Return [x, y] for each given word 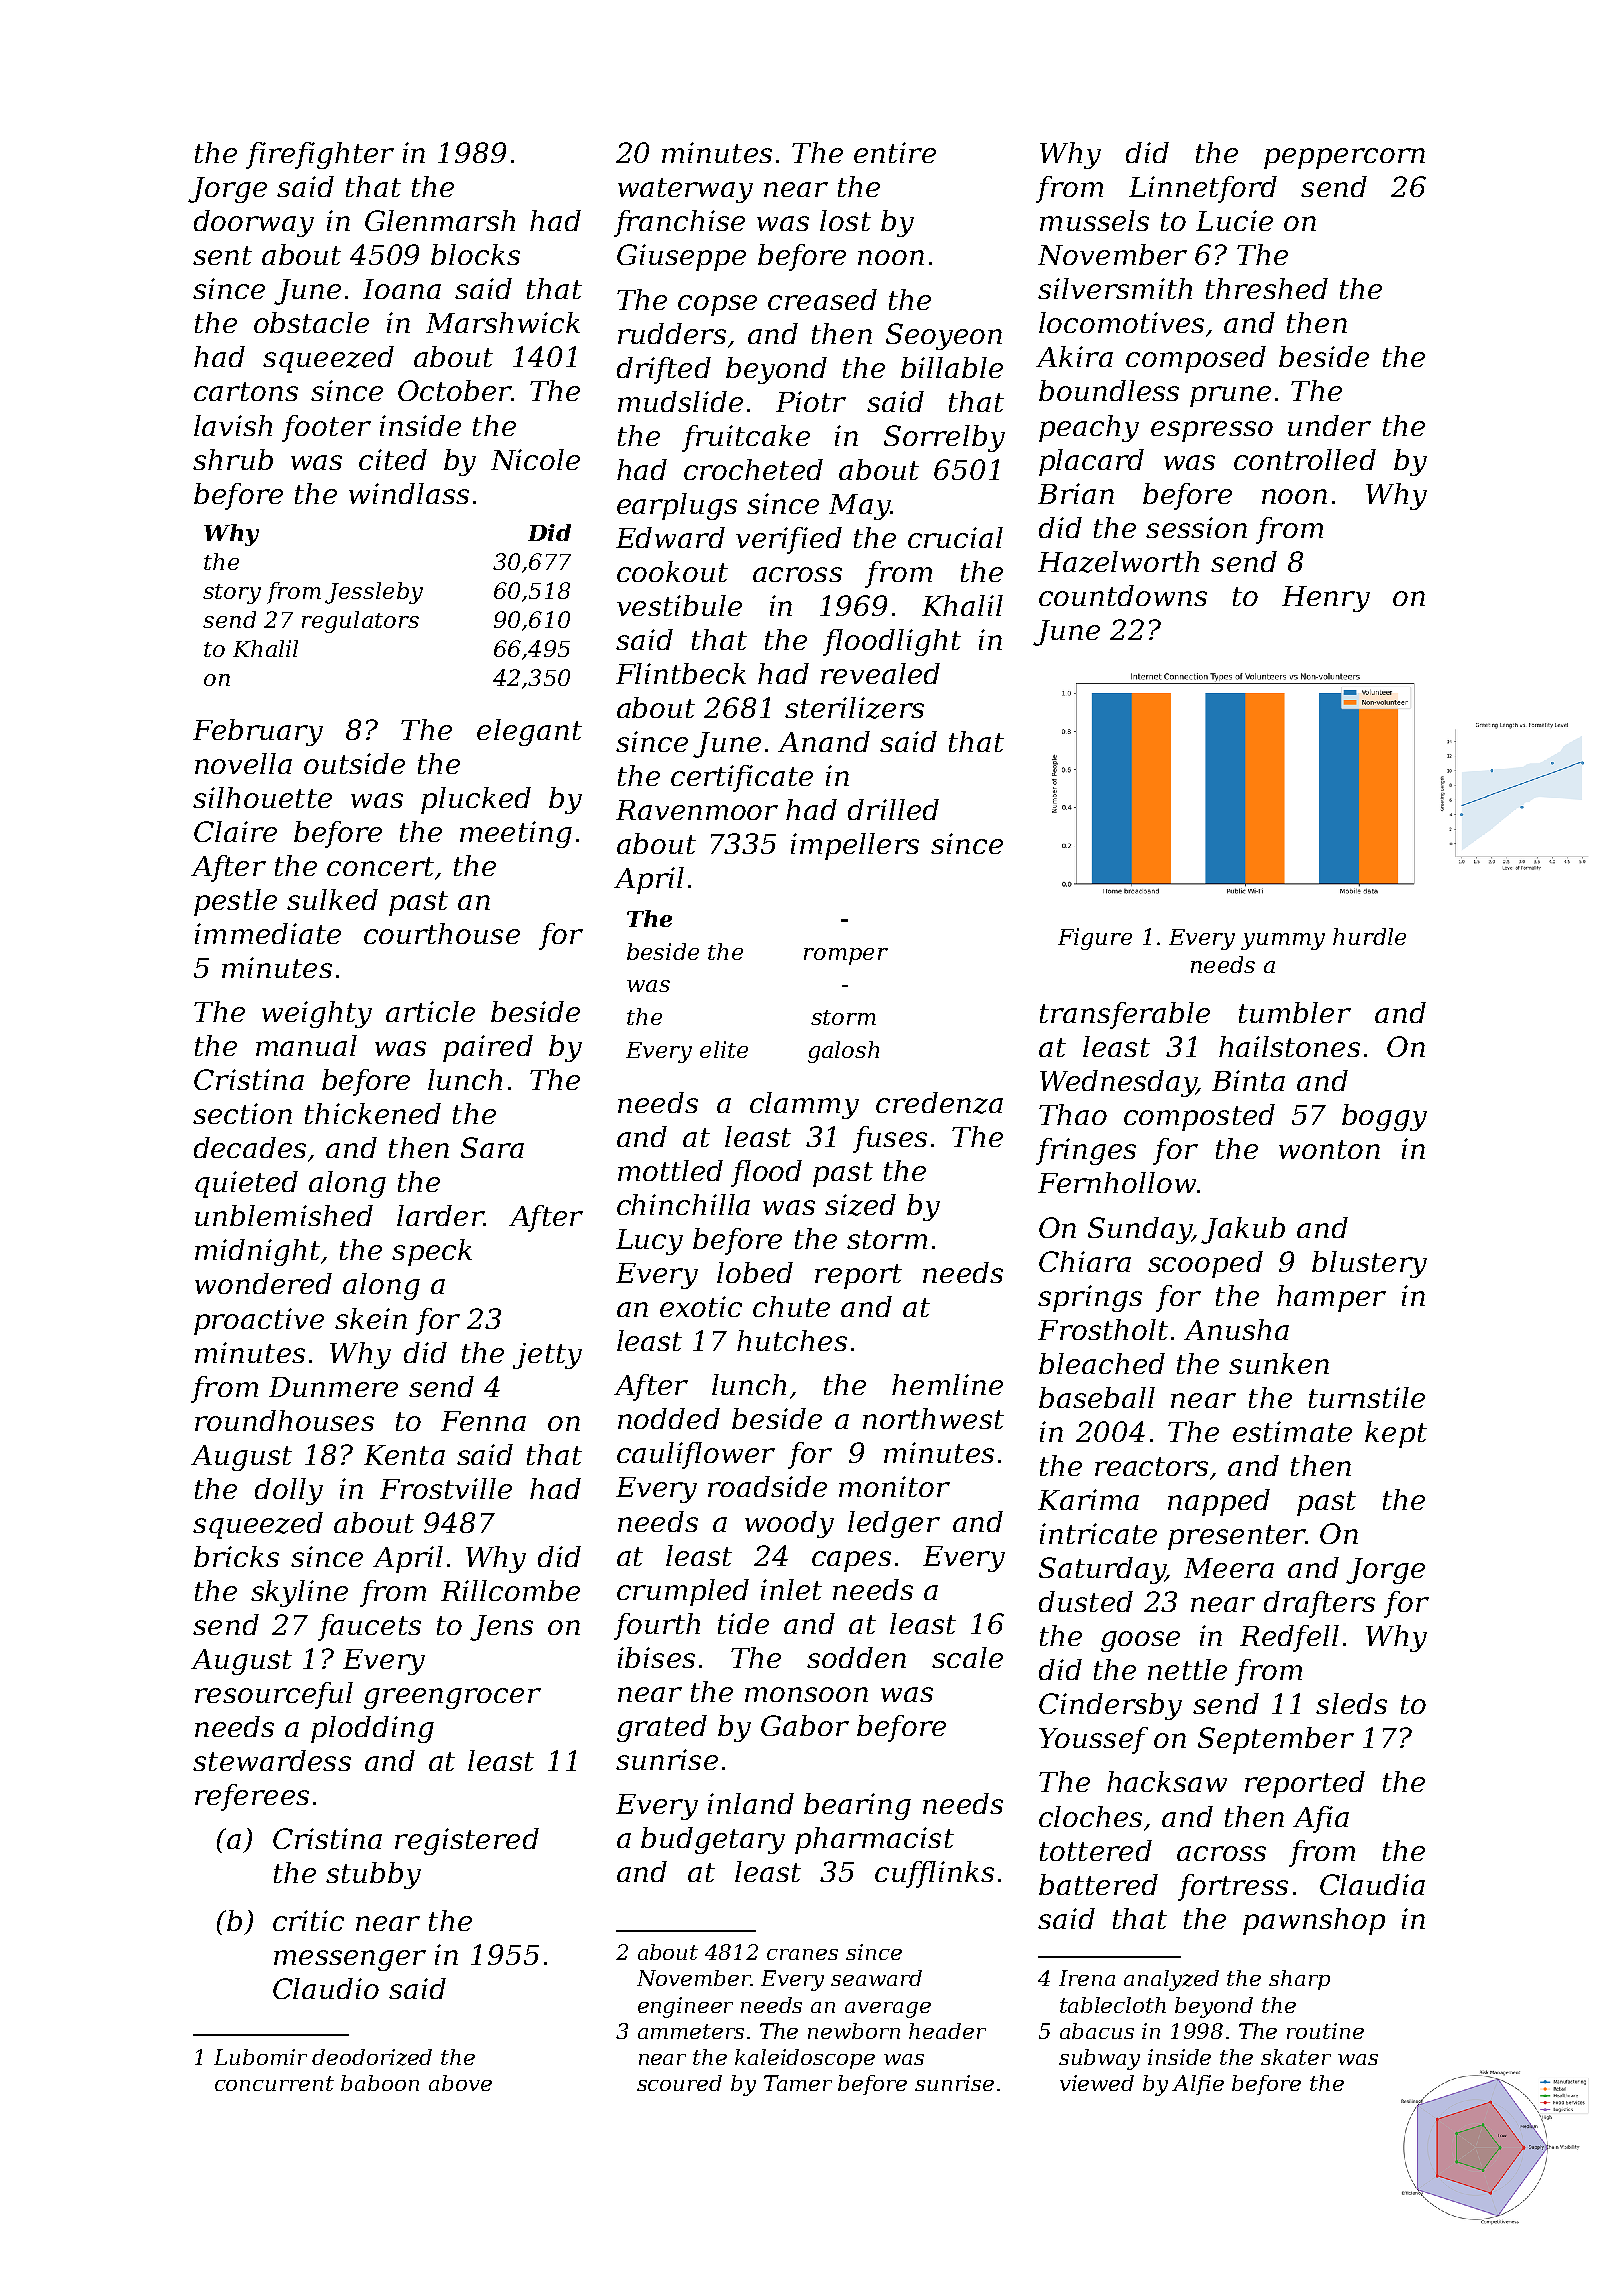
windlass [409, 493]
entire [895, 152]
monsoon [806, 1694]
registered [467, 1841]
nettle [1187, 1669]
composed [1196, 359]
